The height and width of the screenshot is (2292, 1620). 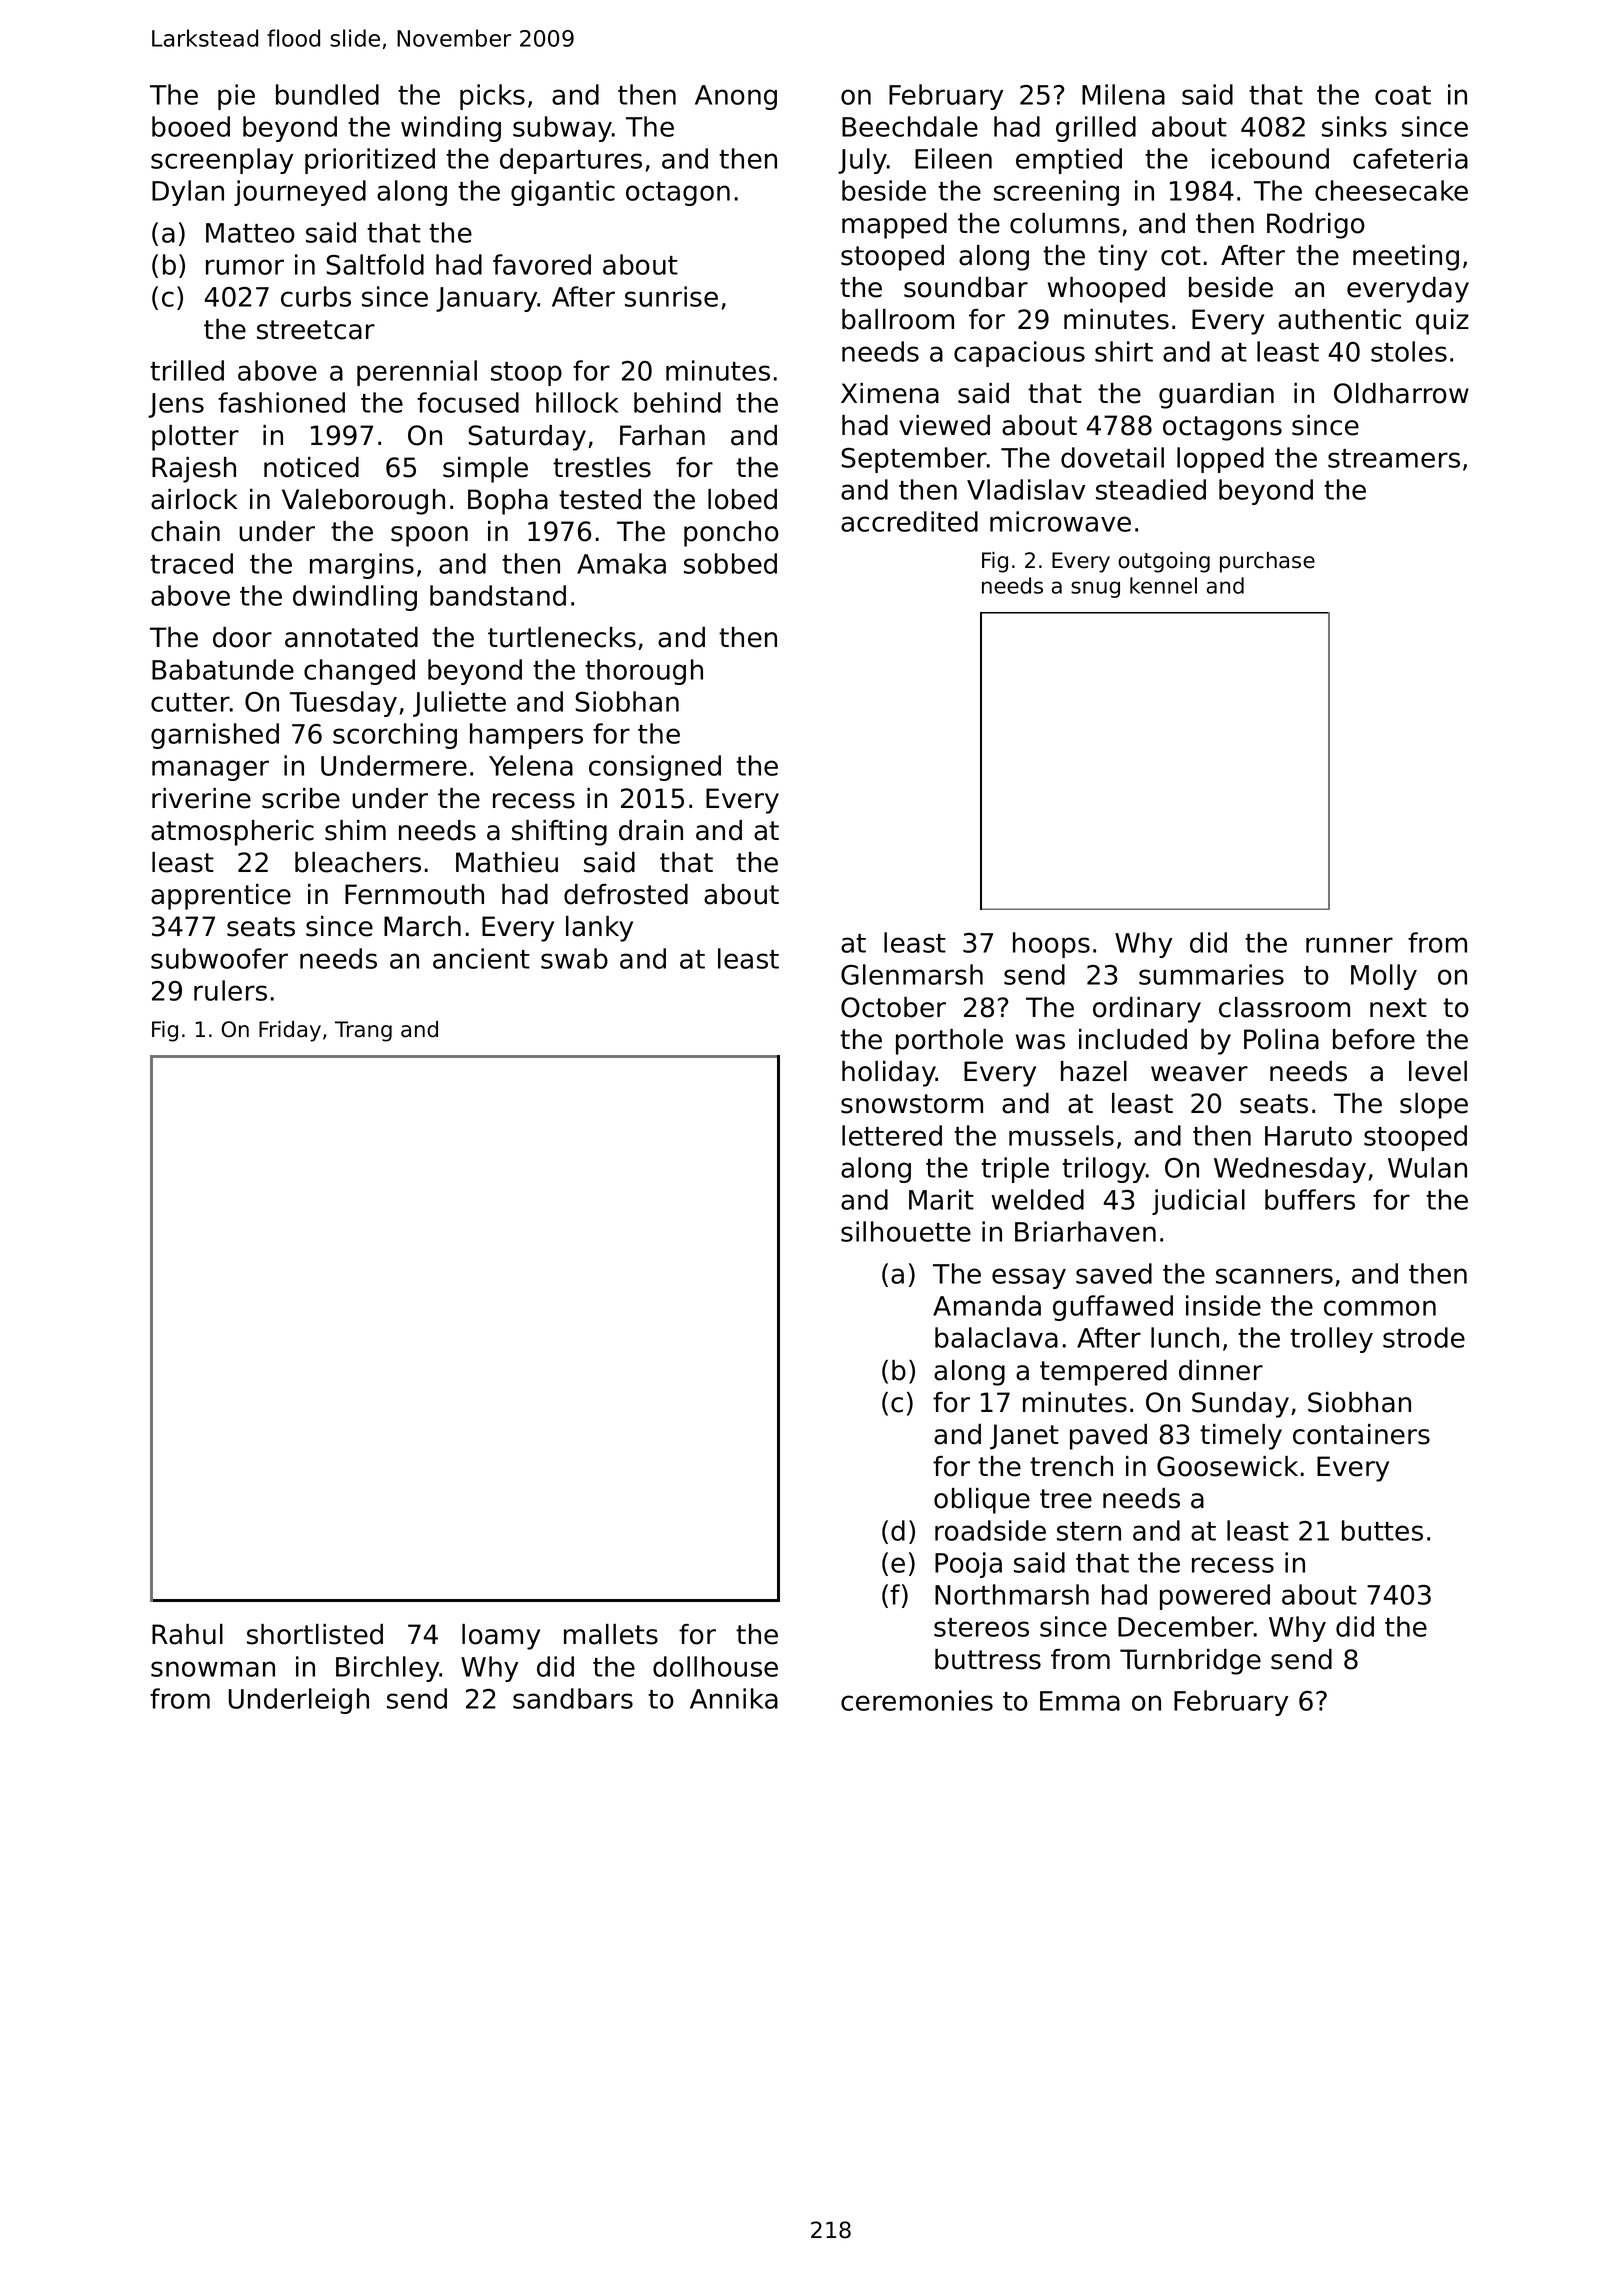 I want to click on cot, so click(x=1181, y=256).
